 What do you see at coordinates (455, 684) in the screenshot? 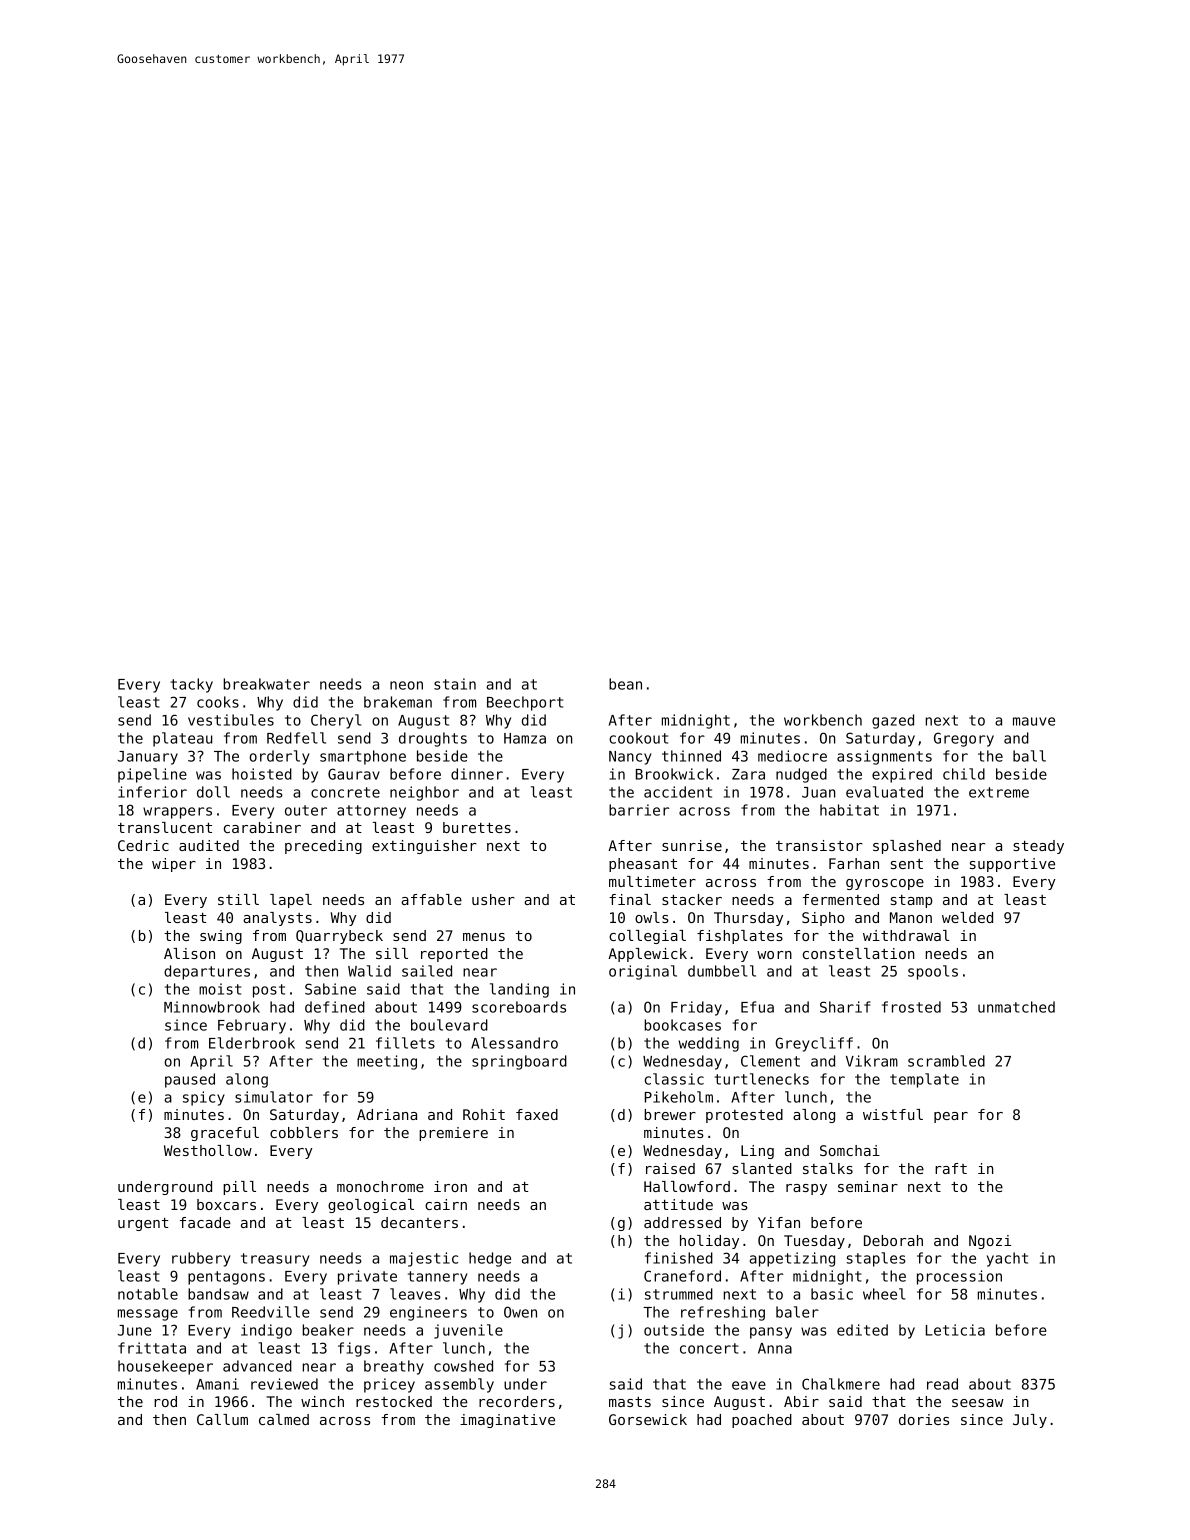
I see `stain` at bounding box center [455, 684].
